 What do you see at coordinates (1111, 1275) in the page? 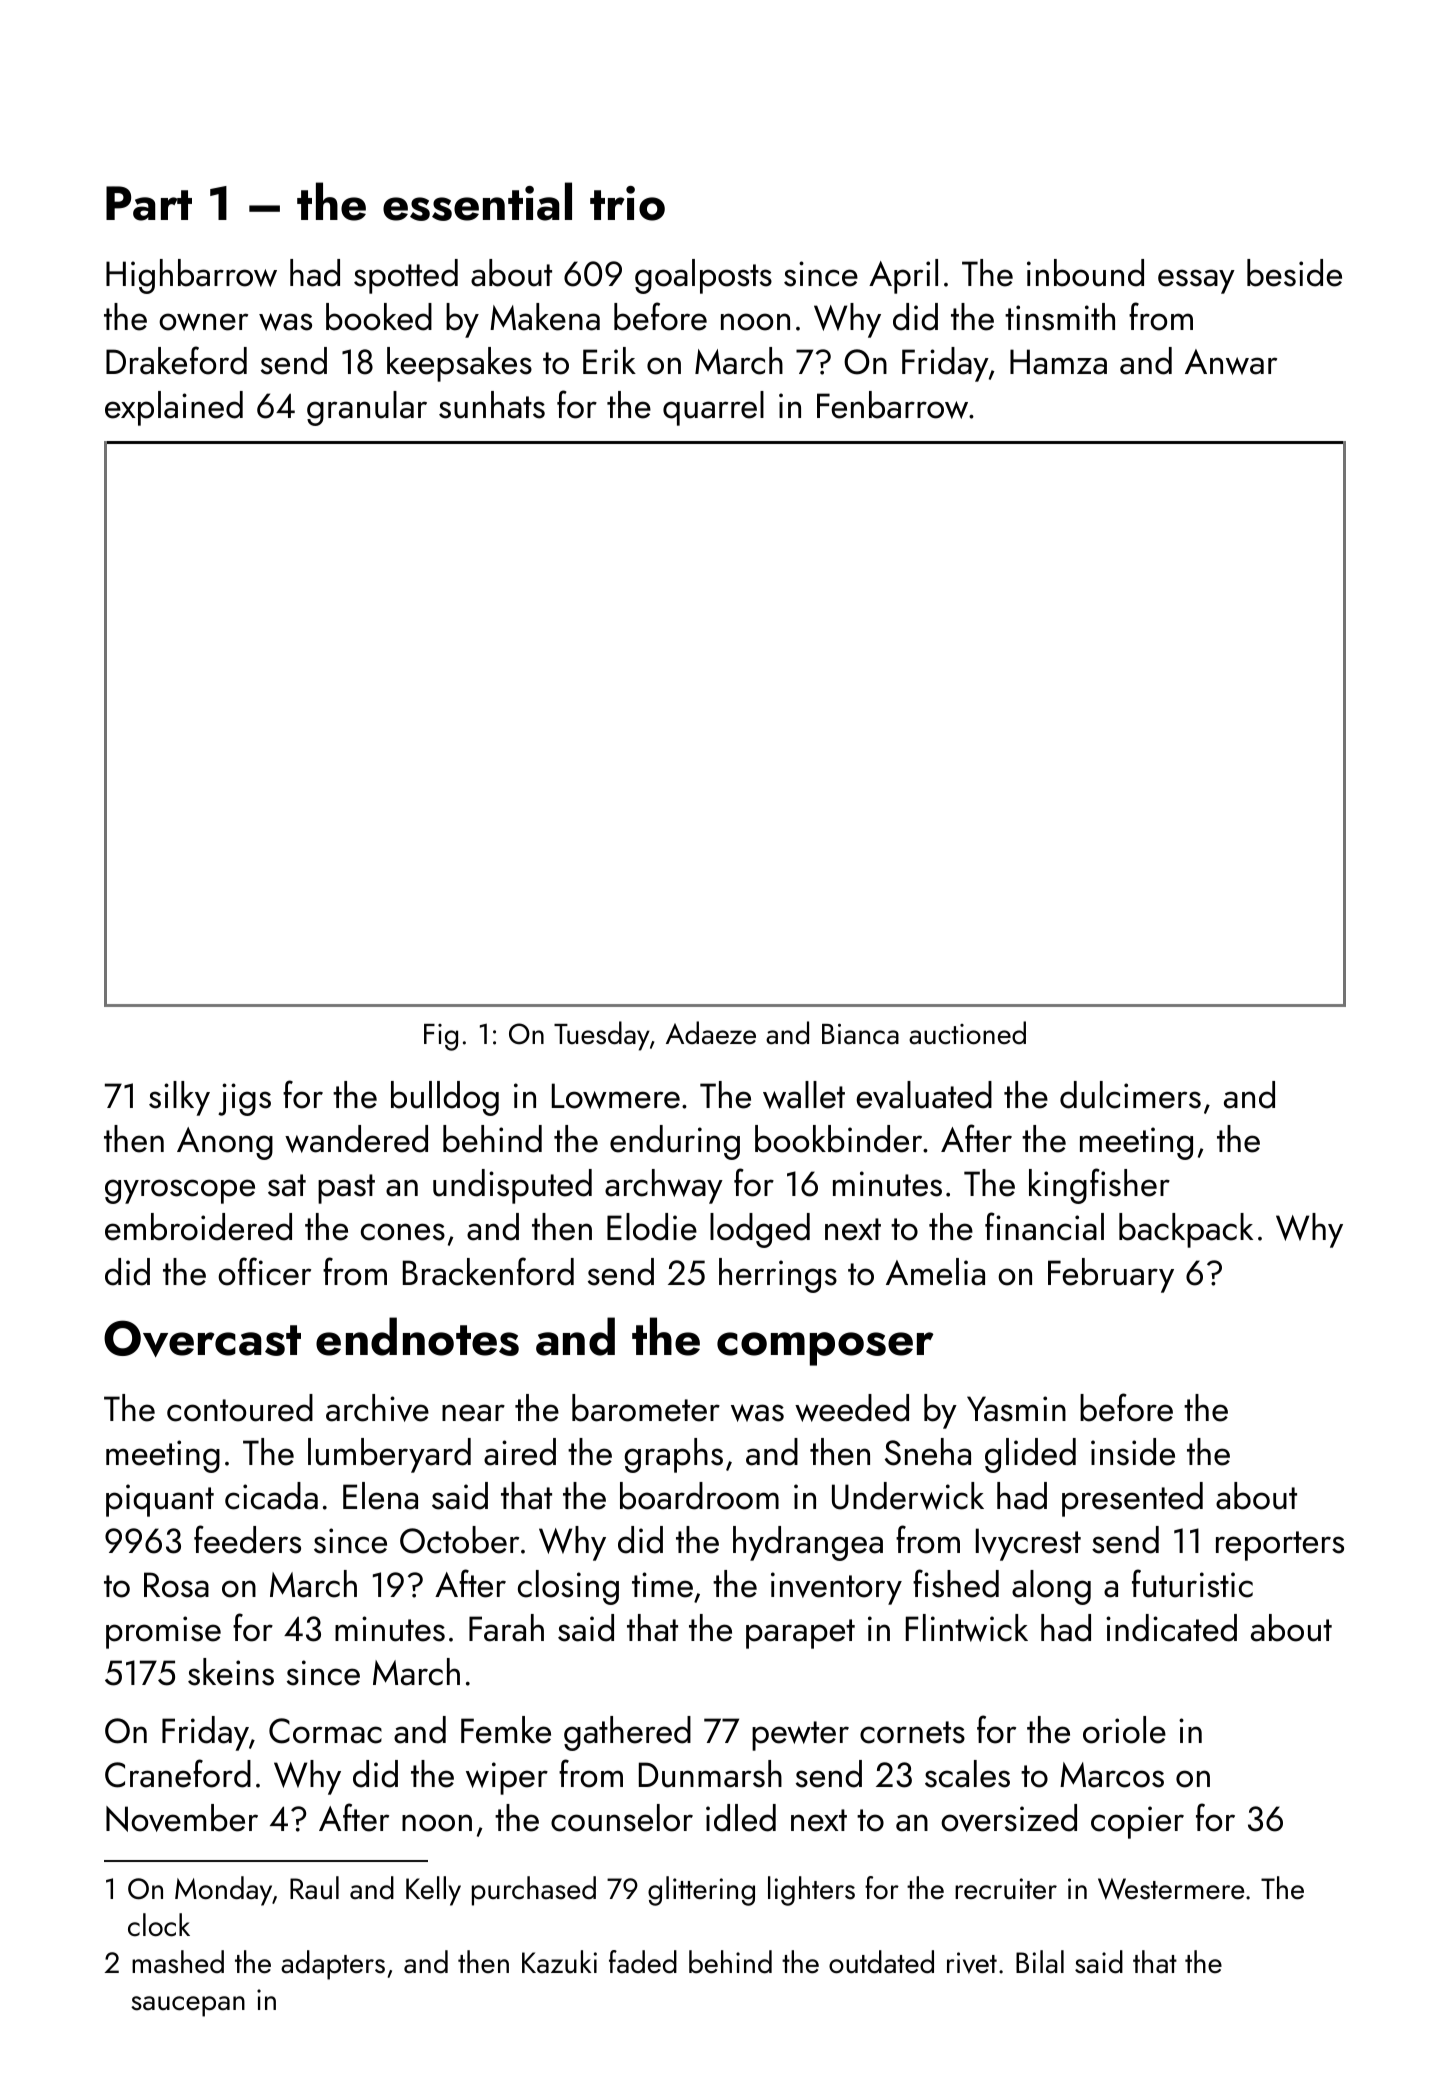
I see `February` at bounding box center [1111, 1275].
